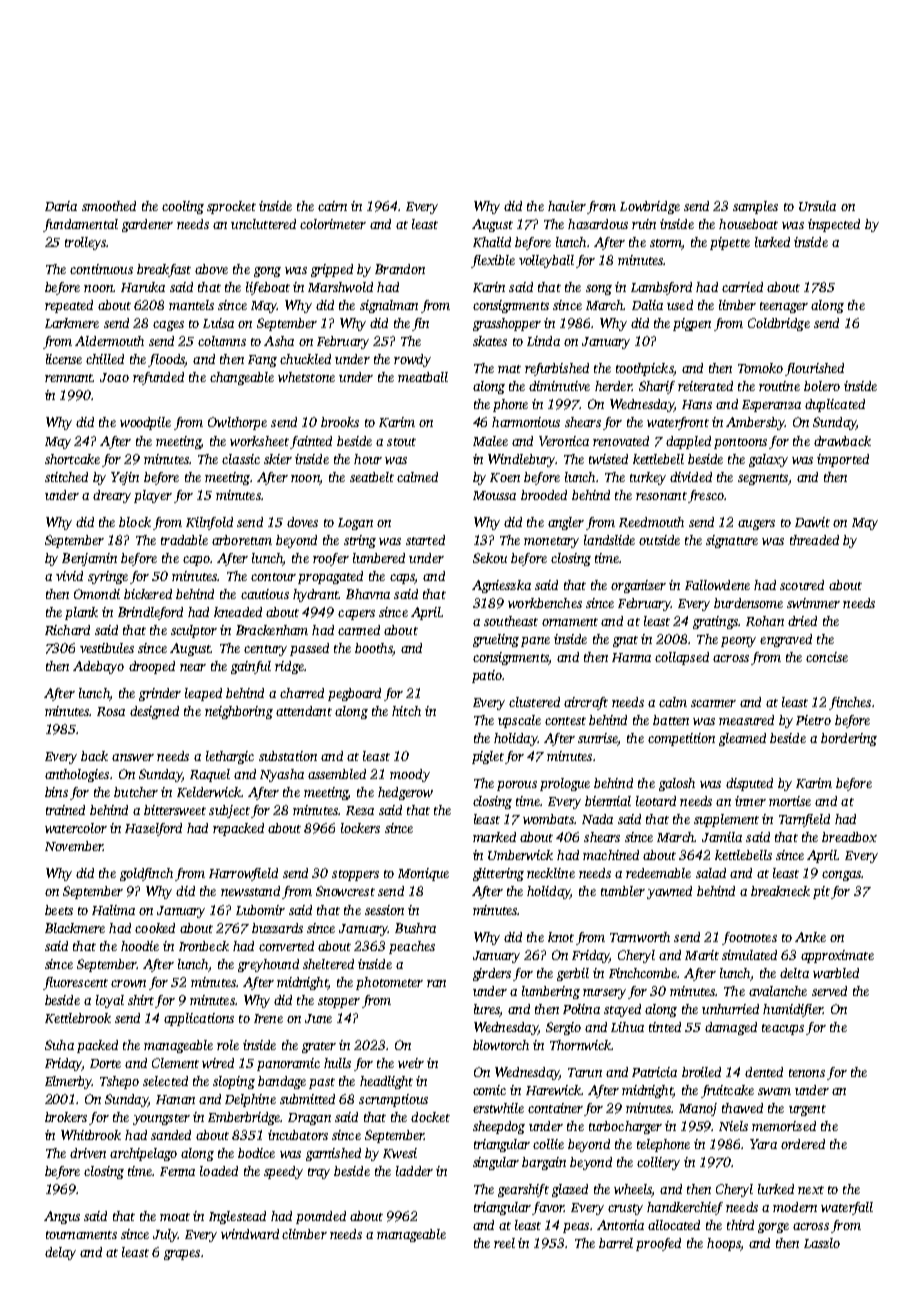 This screenshot has height=1308, width=924. What do you see at coordinates (321, 1217) in the screenshot?
I see `pounded` at bounding box center [321, 1217].
